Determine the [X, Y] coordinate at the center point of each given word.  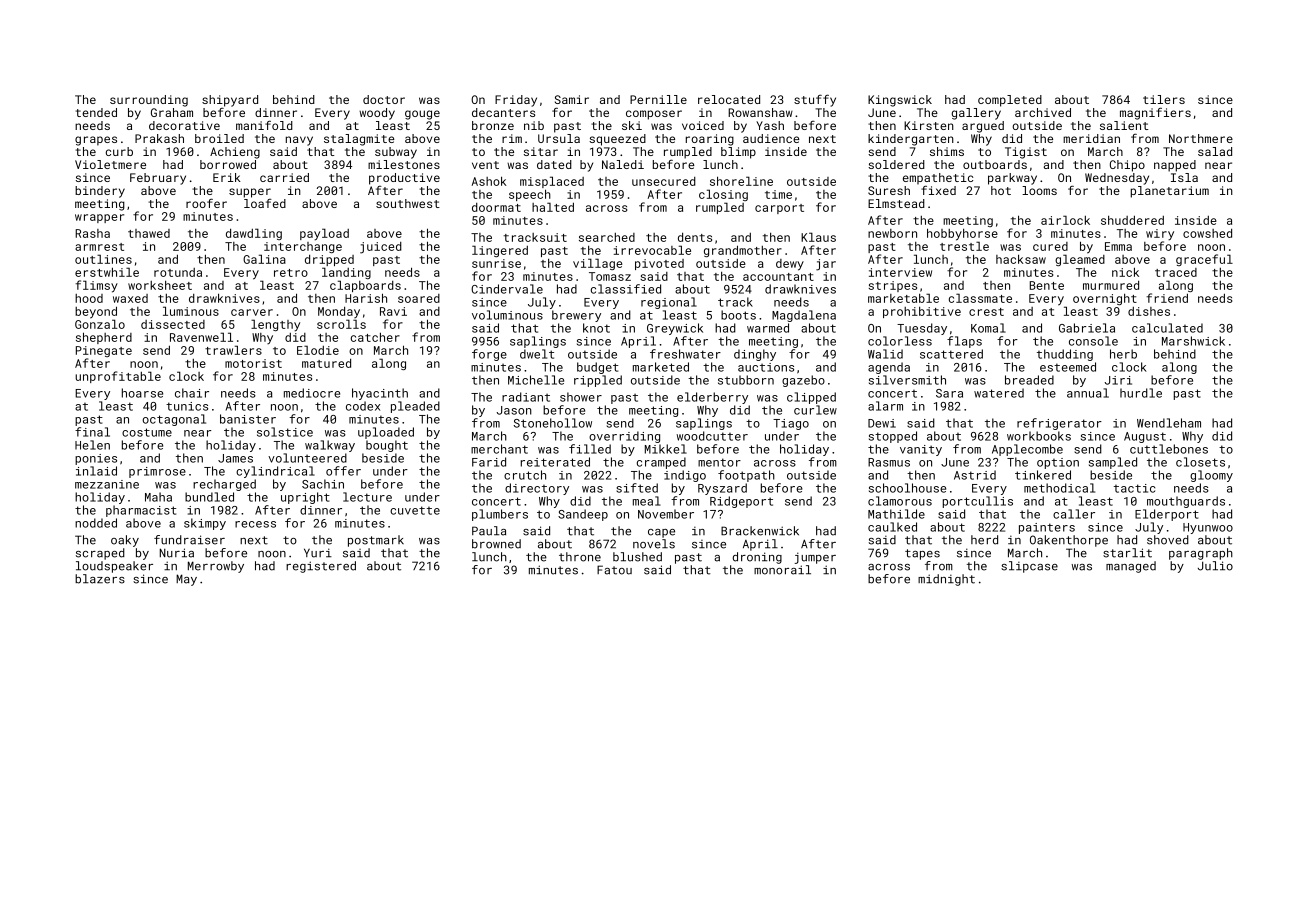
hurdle [1141, 393]
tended [96, 112]
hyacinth [380, 394]
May [186, 580]
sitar [541, 151]
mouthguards [1186, 502]
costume [147, 432]
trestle [964, 246]
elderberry [712, 398]
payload [324, 234]
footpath [746, 476]
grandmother [743, 251]
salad [1215, 151]
